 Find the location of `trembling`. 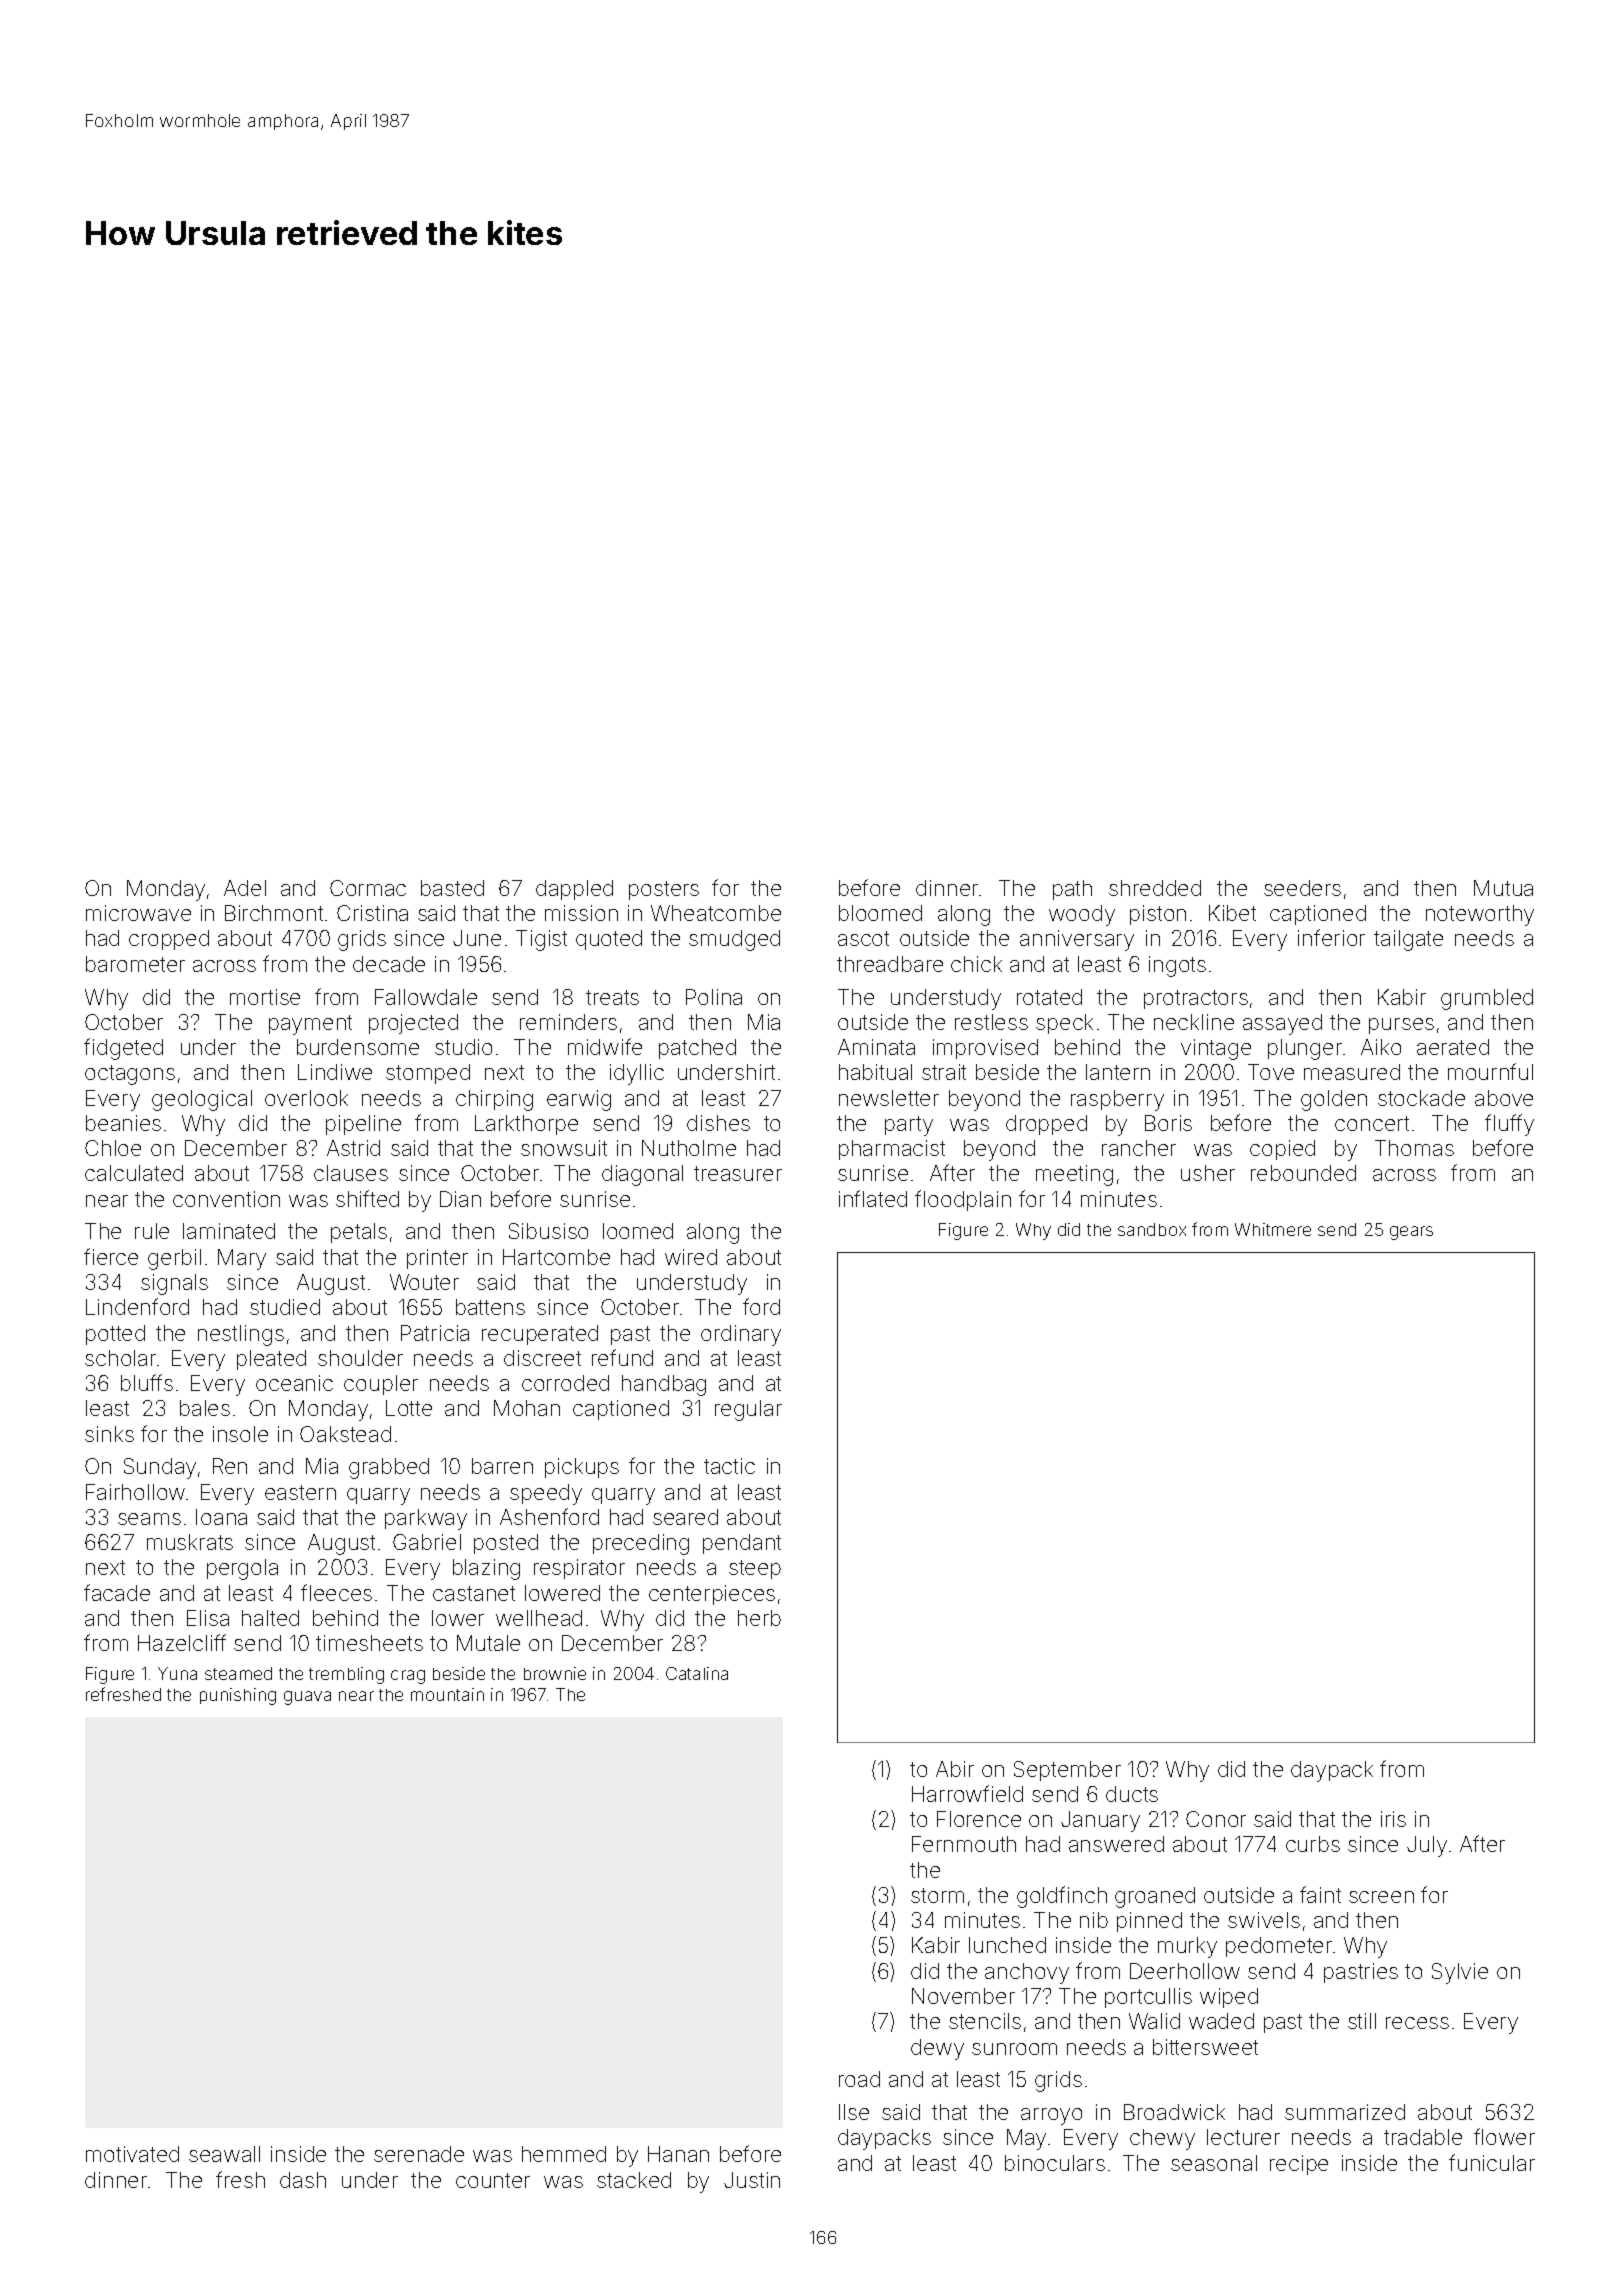

trembling is located at coordinates (346, 1675).
